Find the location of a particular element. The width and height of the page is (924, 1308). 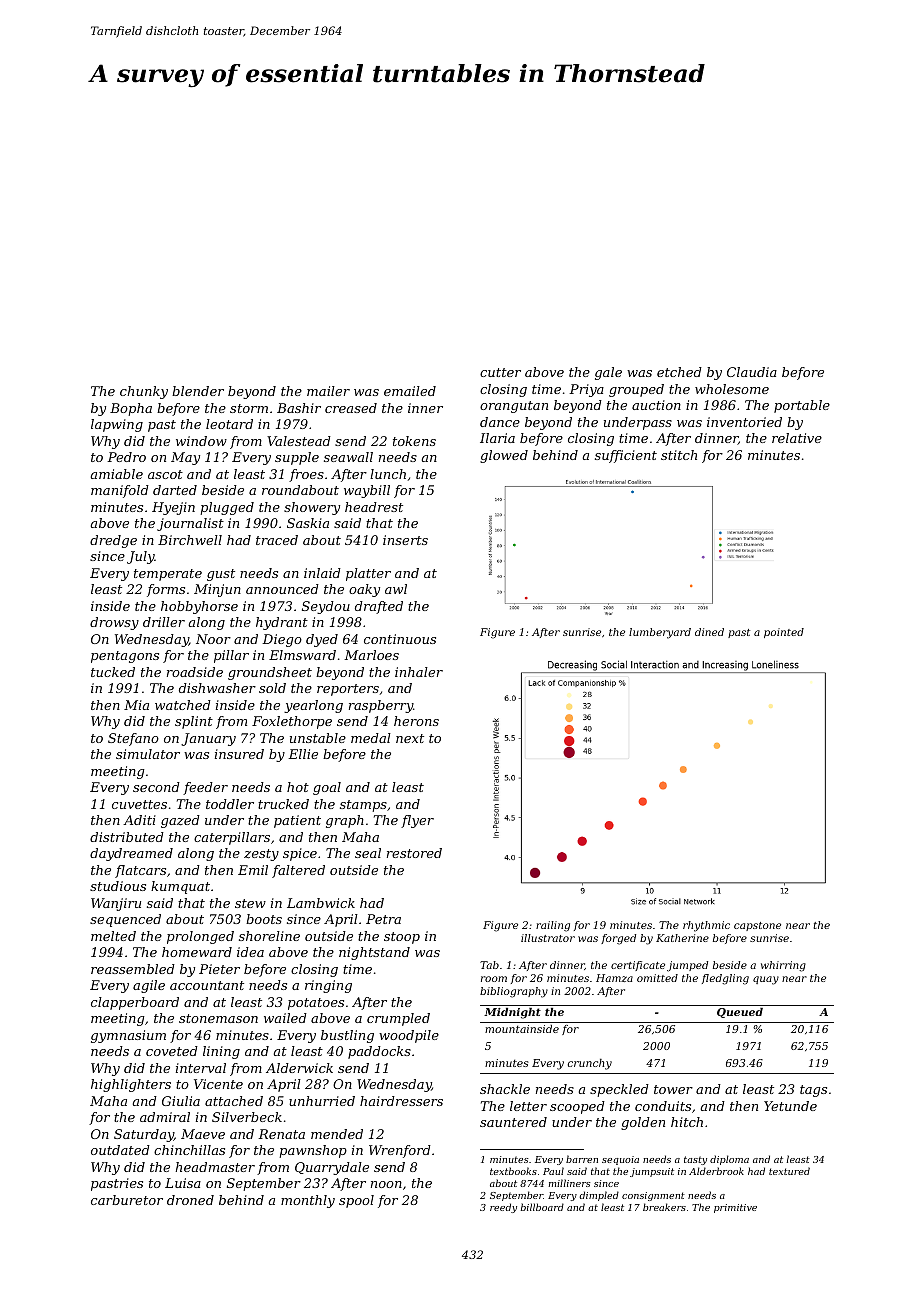

capstone is located at coordinates (757, 926).
